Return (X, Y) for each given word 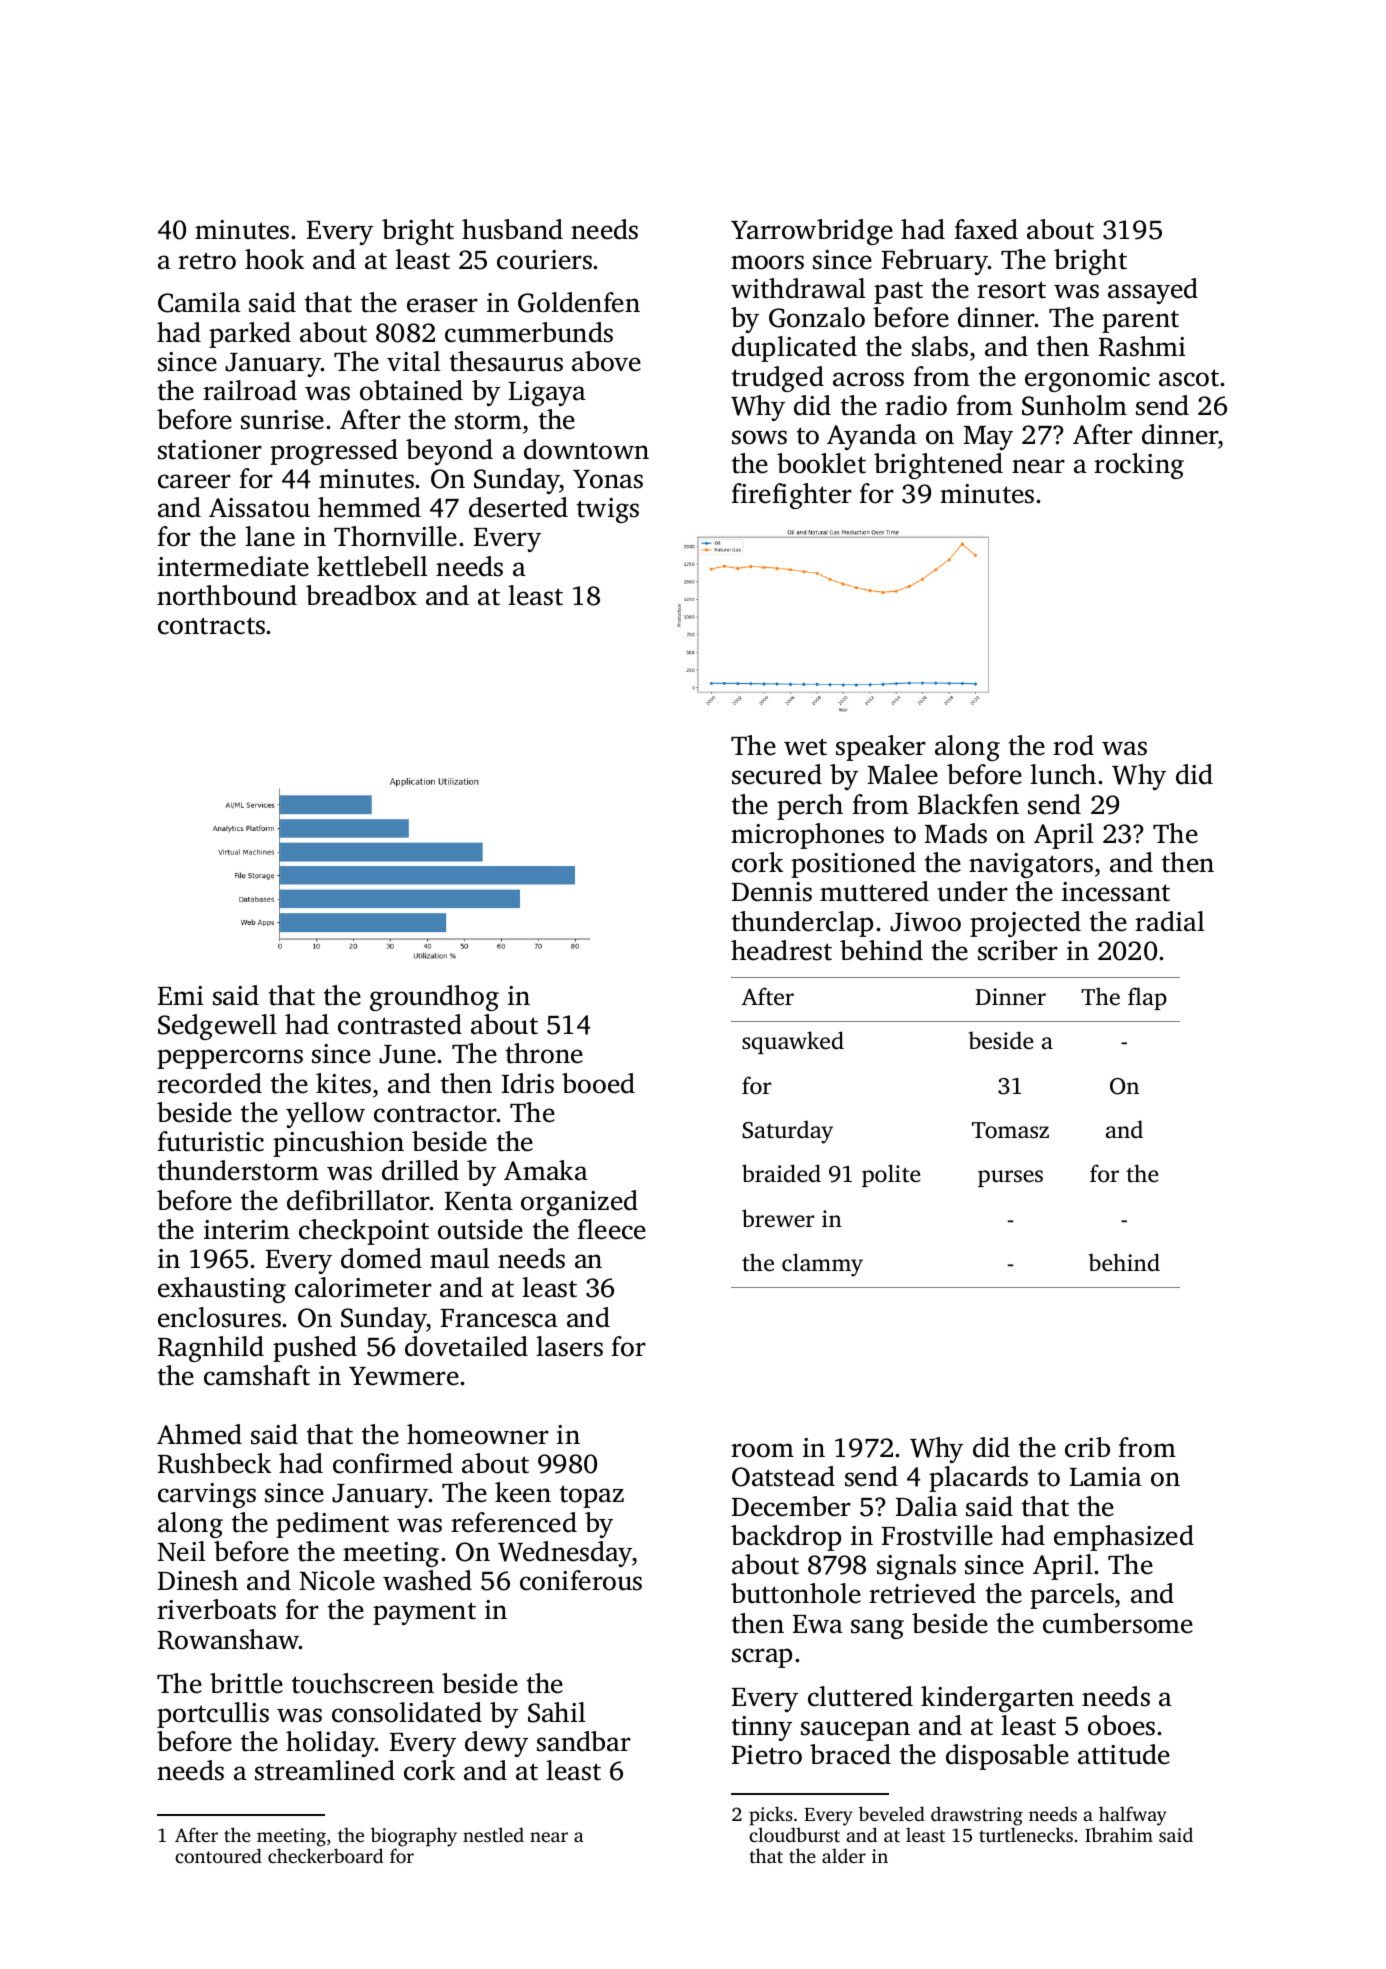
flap (1147, 998)
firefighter (792, 496)
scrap (762, 1658)
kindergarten (997, 1699)
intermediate (233, 566)
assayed (1153, 291)
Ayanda (872, 437)
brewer (778, 1218)
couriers (544, 260)
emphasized (1124, 1538)
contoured (218, 1855)
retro (207, 261)
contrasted (400, 1024)
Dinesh (198, 1580)
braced (850, 1754)
